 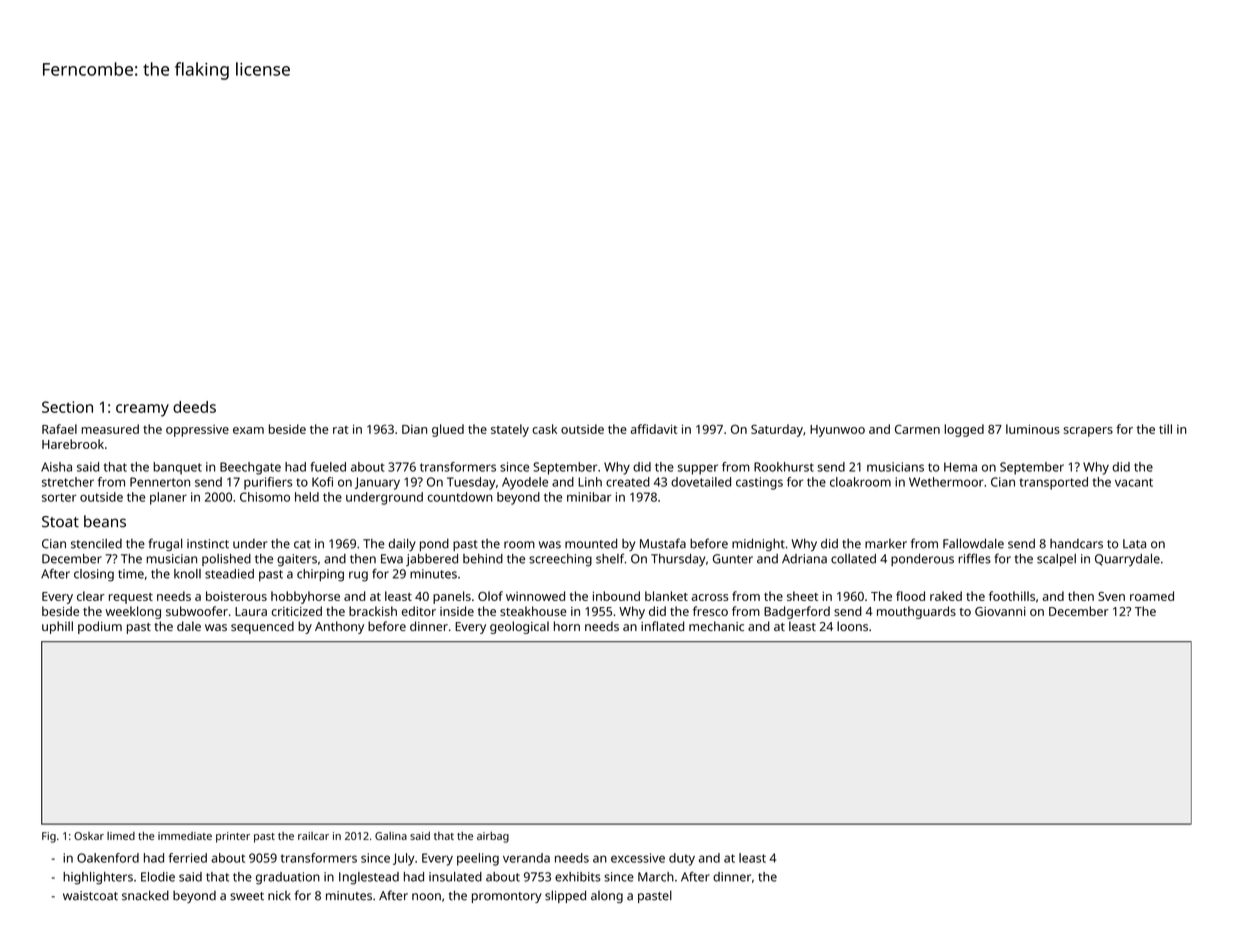 What do you see at coordinates (1165, 429) in the screenshot?
I see `till` at bounding box center [1165, 429].
